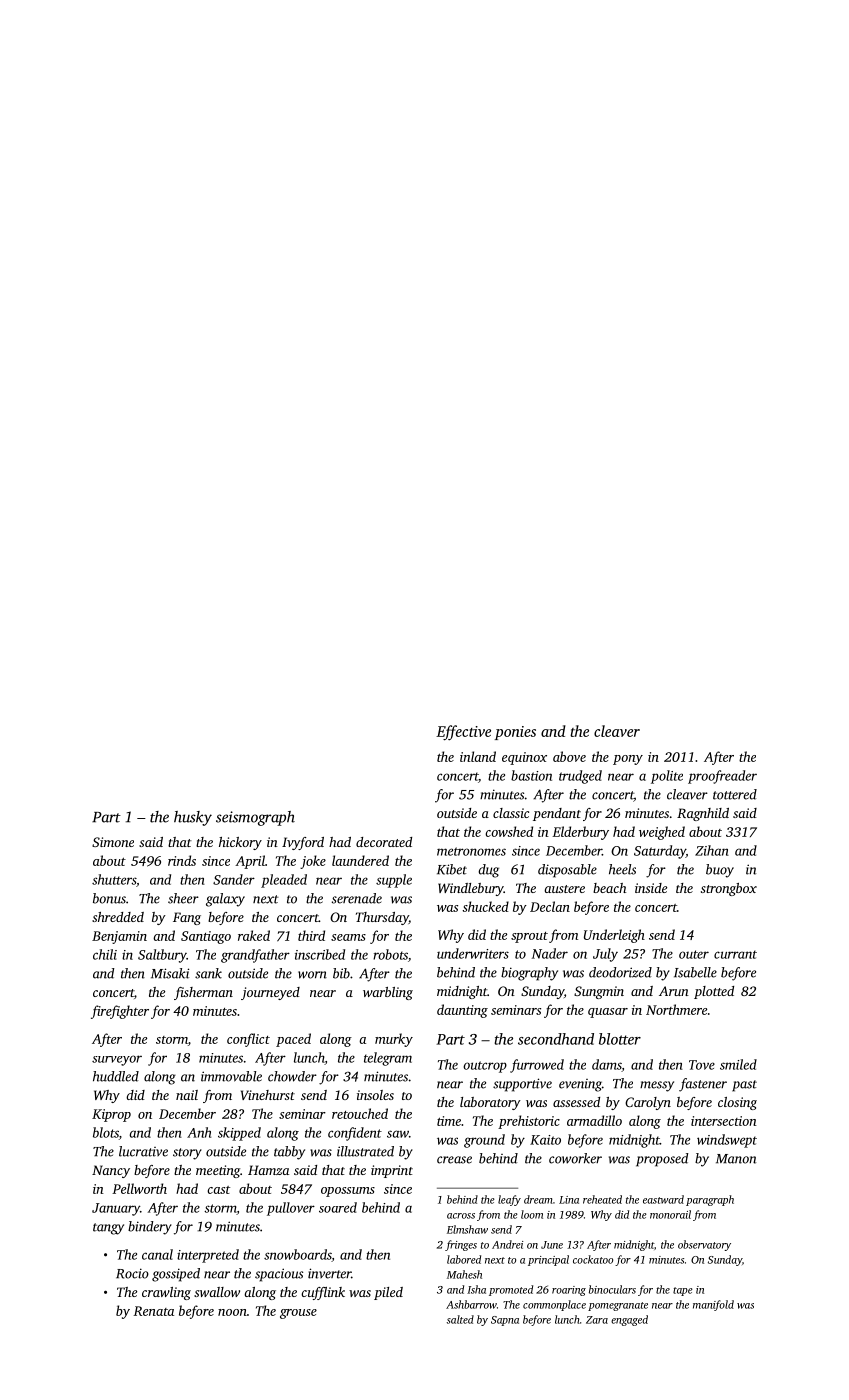  I want to click on husky, so click(193, 818).
